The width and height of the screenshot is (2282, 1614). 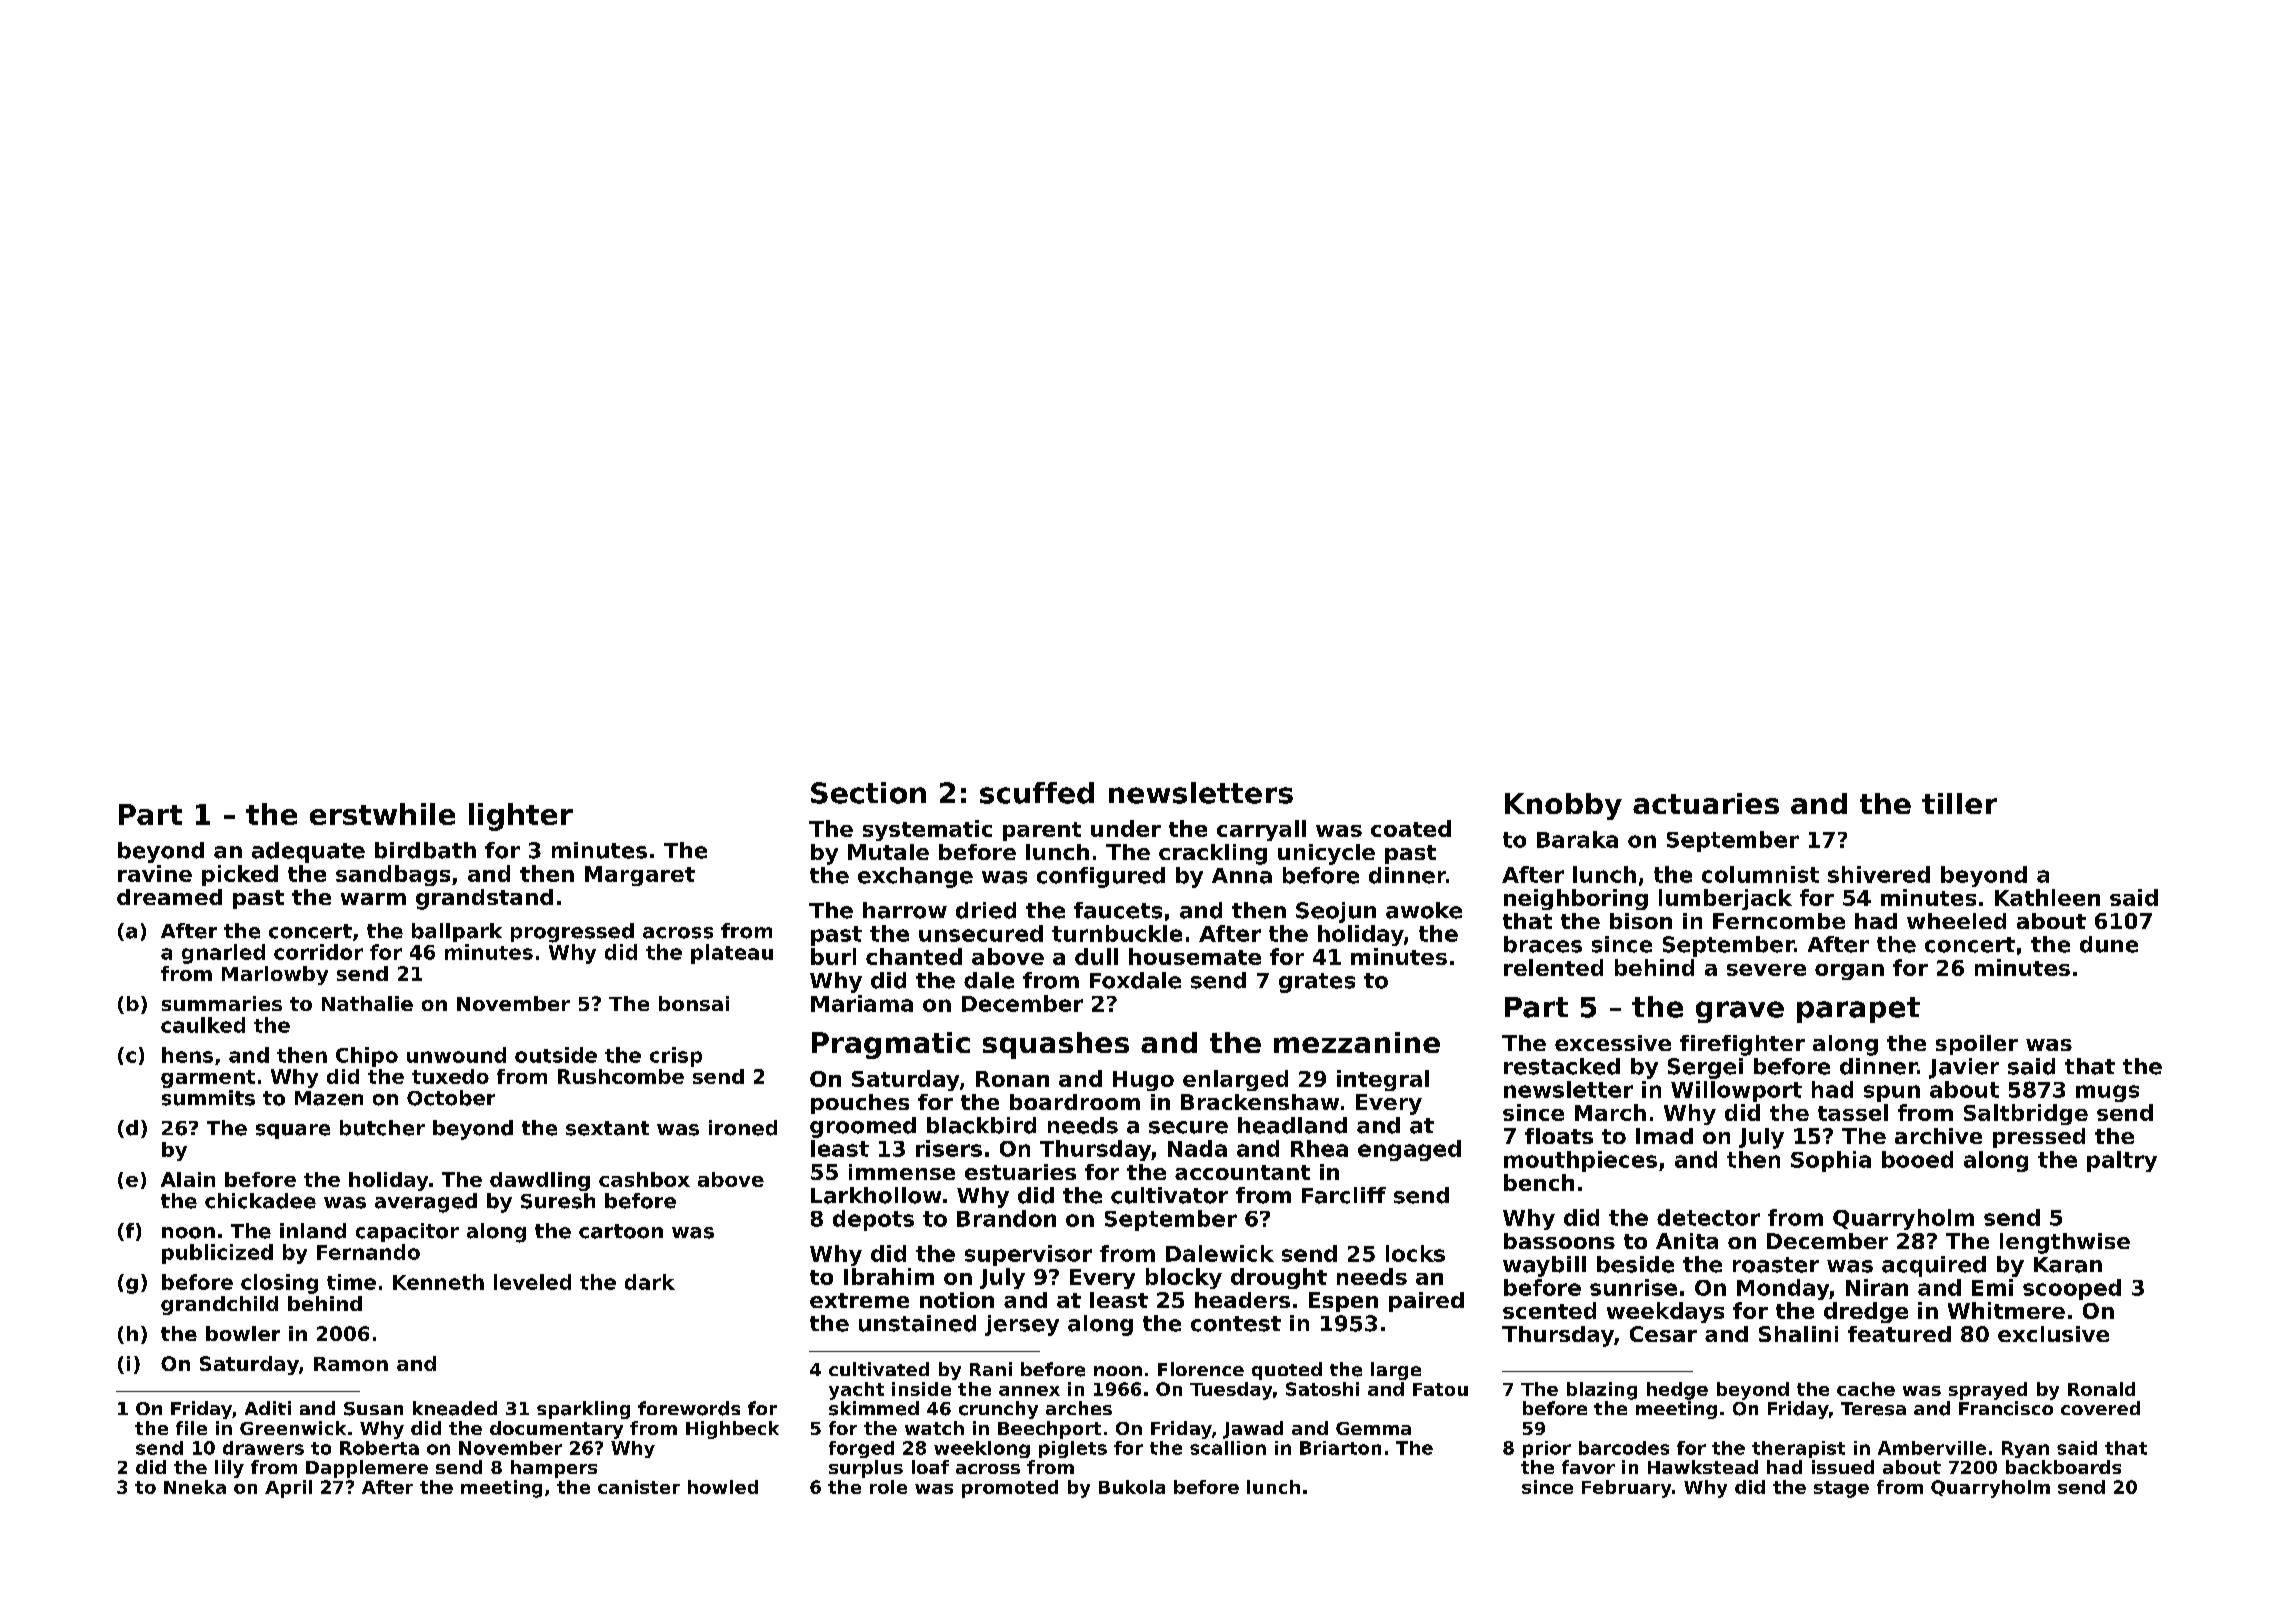 I want to click on dried, so click(x=986, y=910).
